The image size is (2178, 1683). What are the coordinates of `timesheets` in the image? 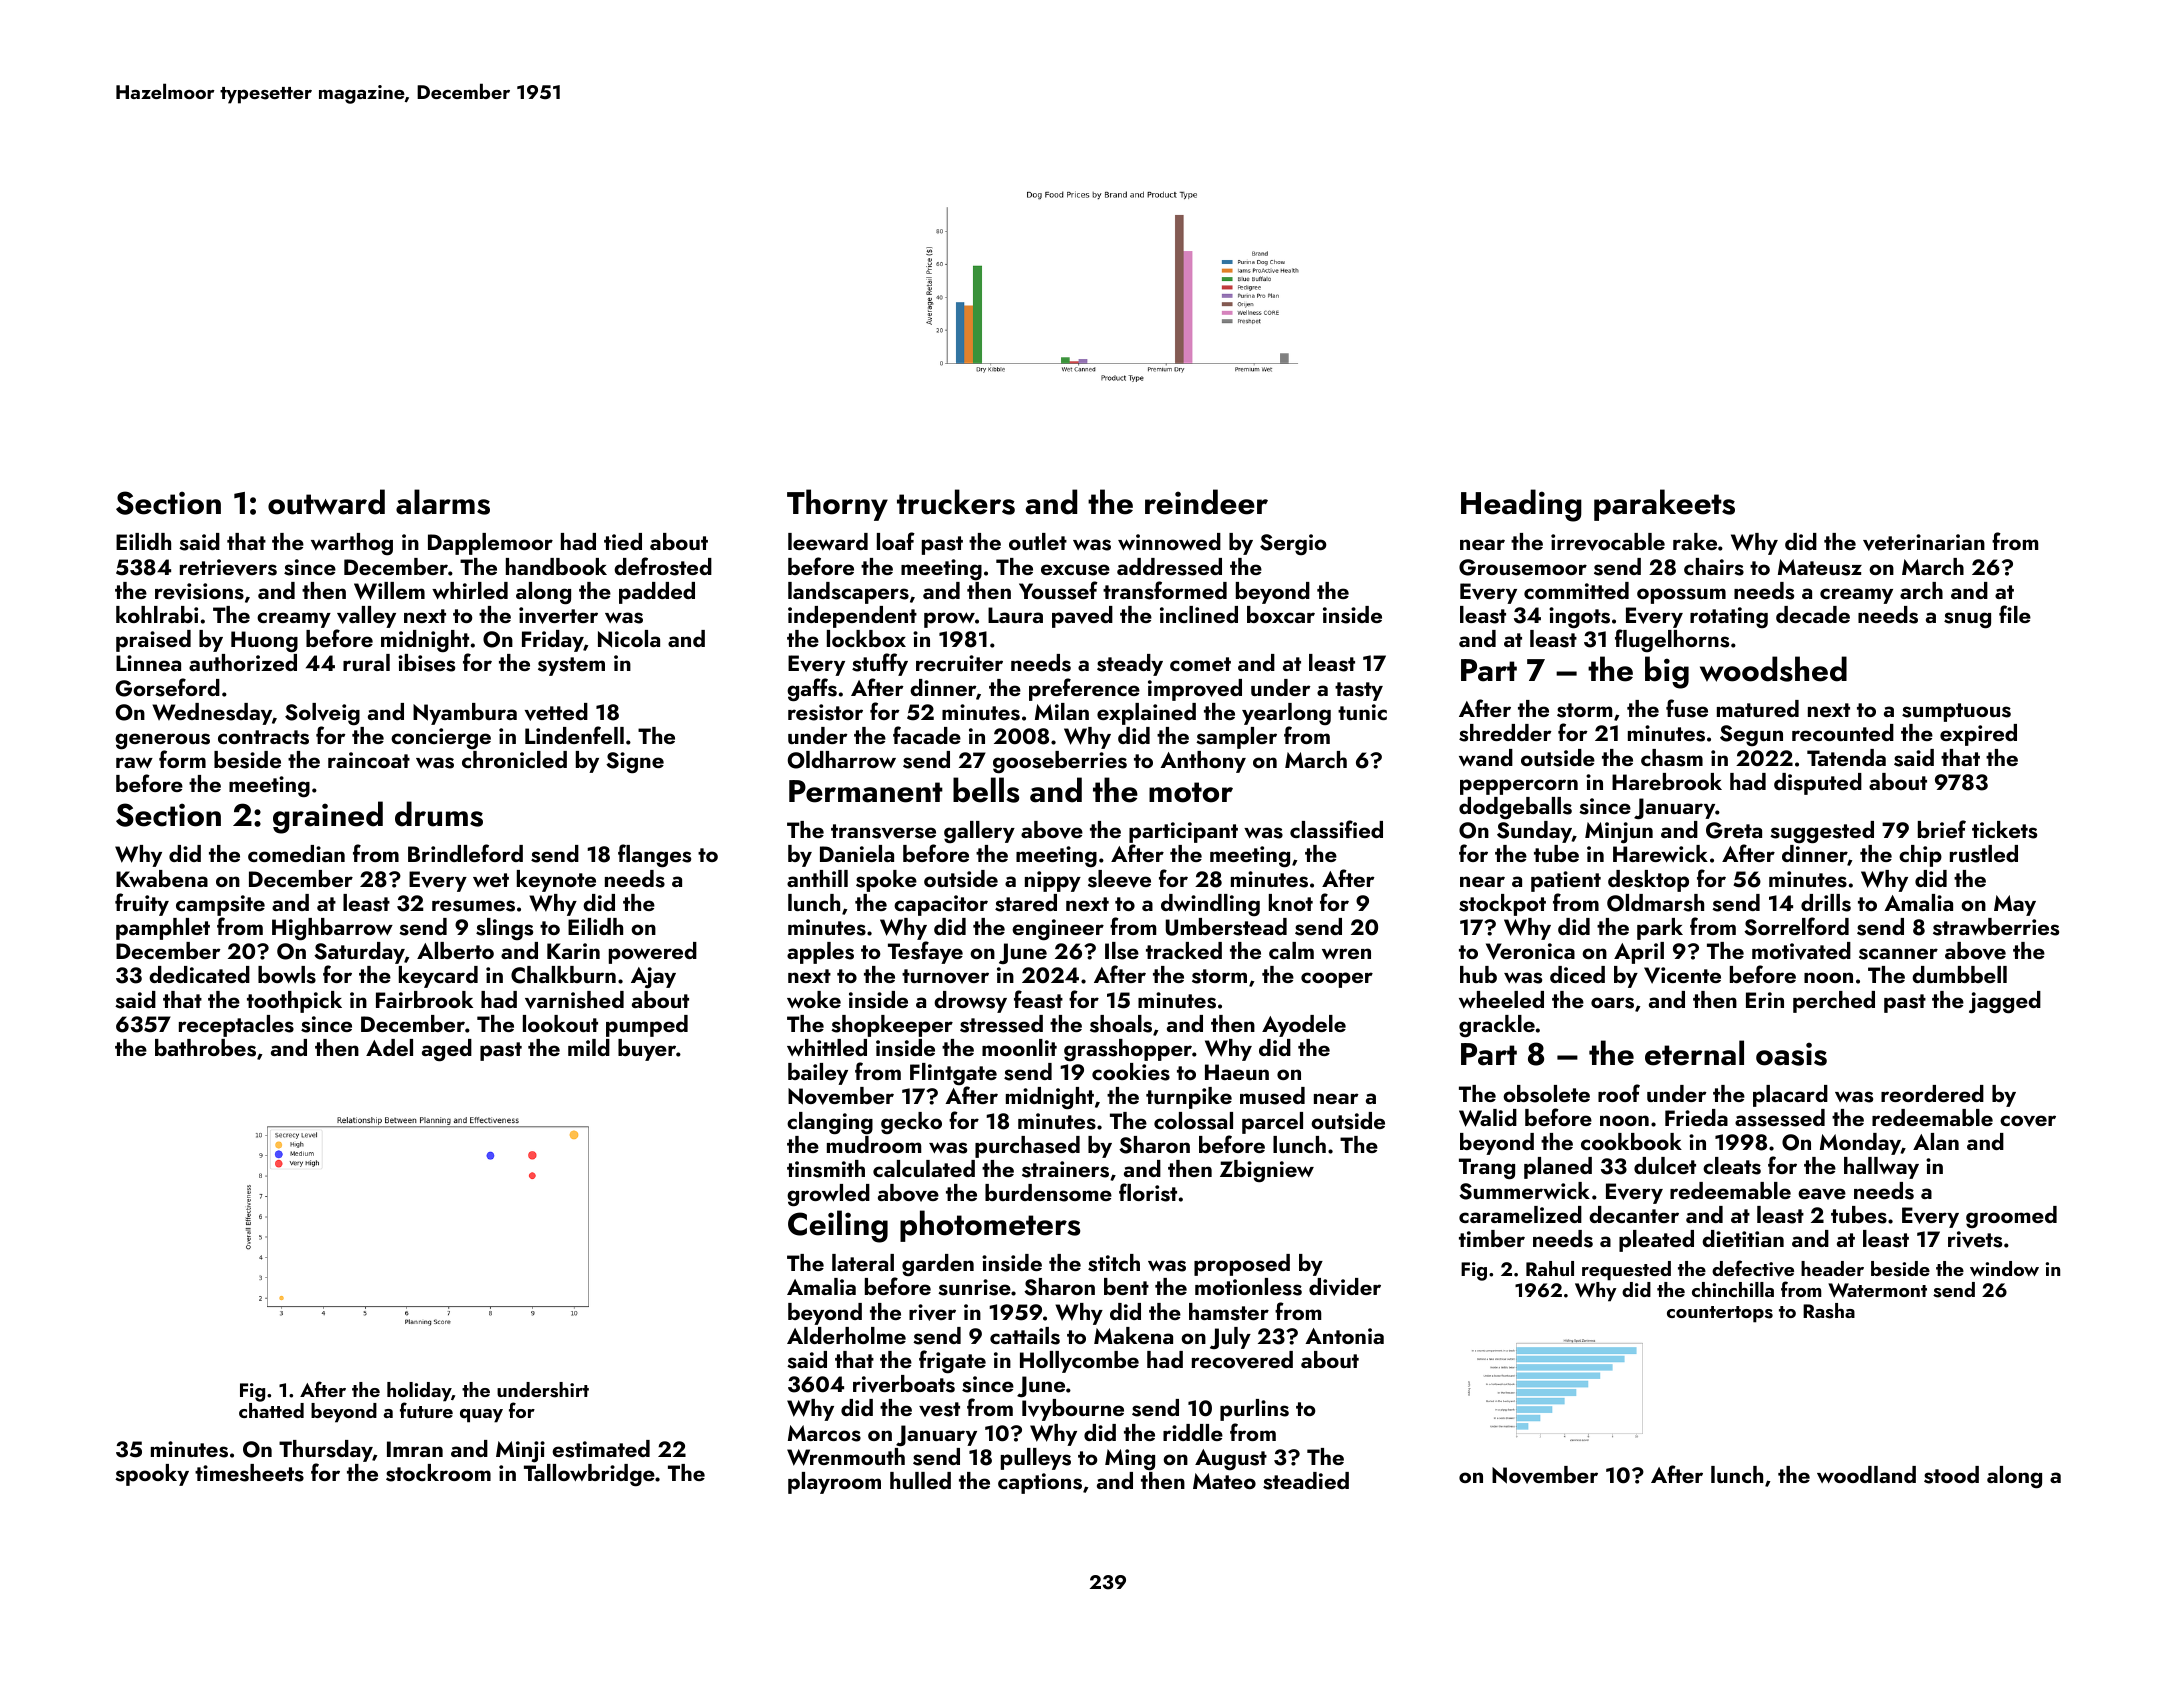 It's located at (249, 1473).
